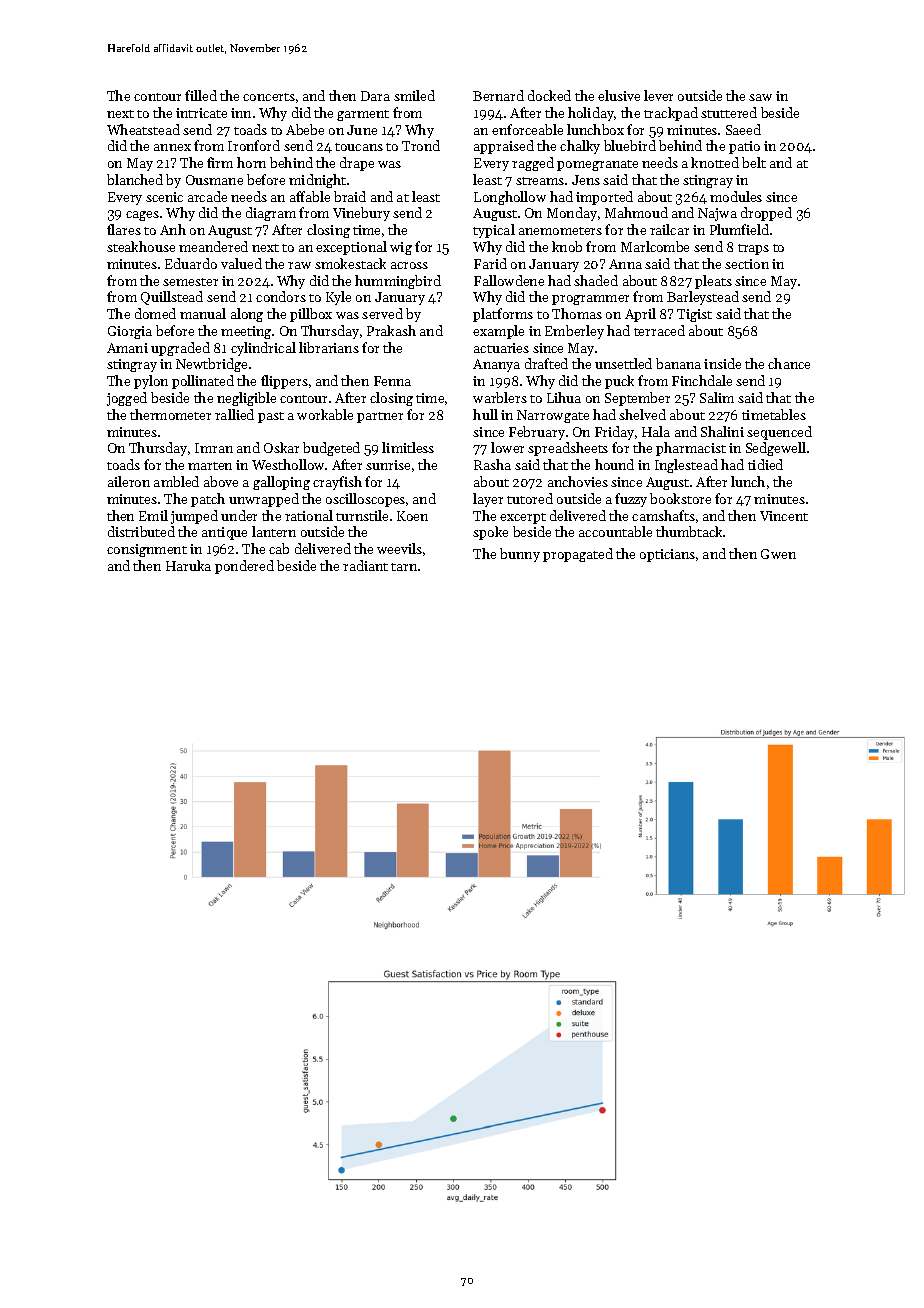  Describe the element at coordinates (269, 97) in the image. I see `concerts` at that location.
